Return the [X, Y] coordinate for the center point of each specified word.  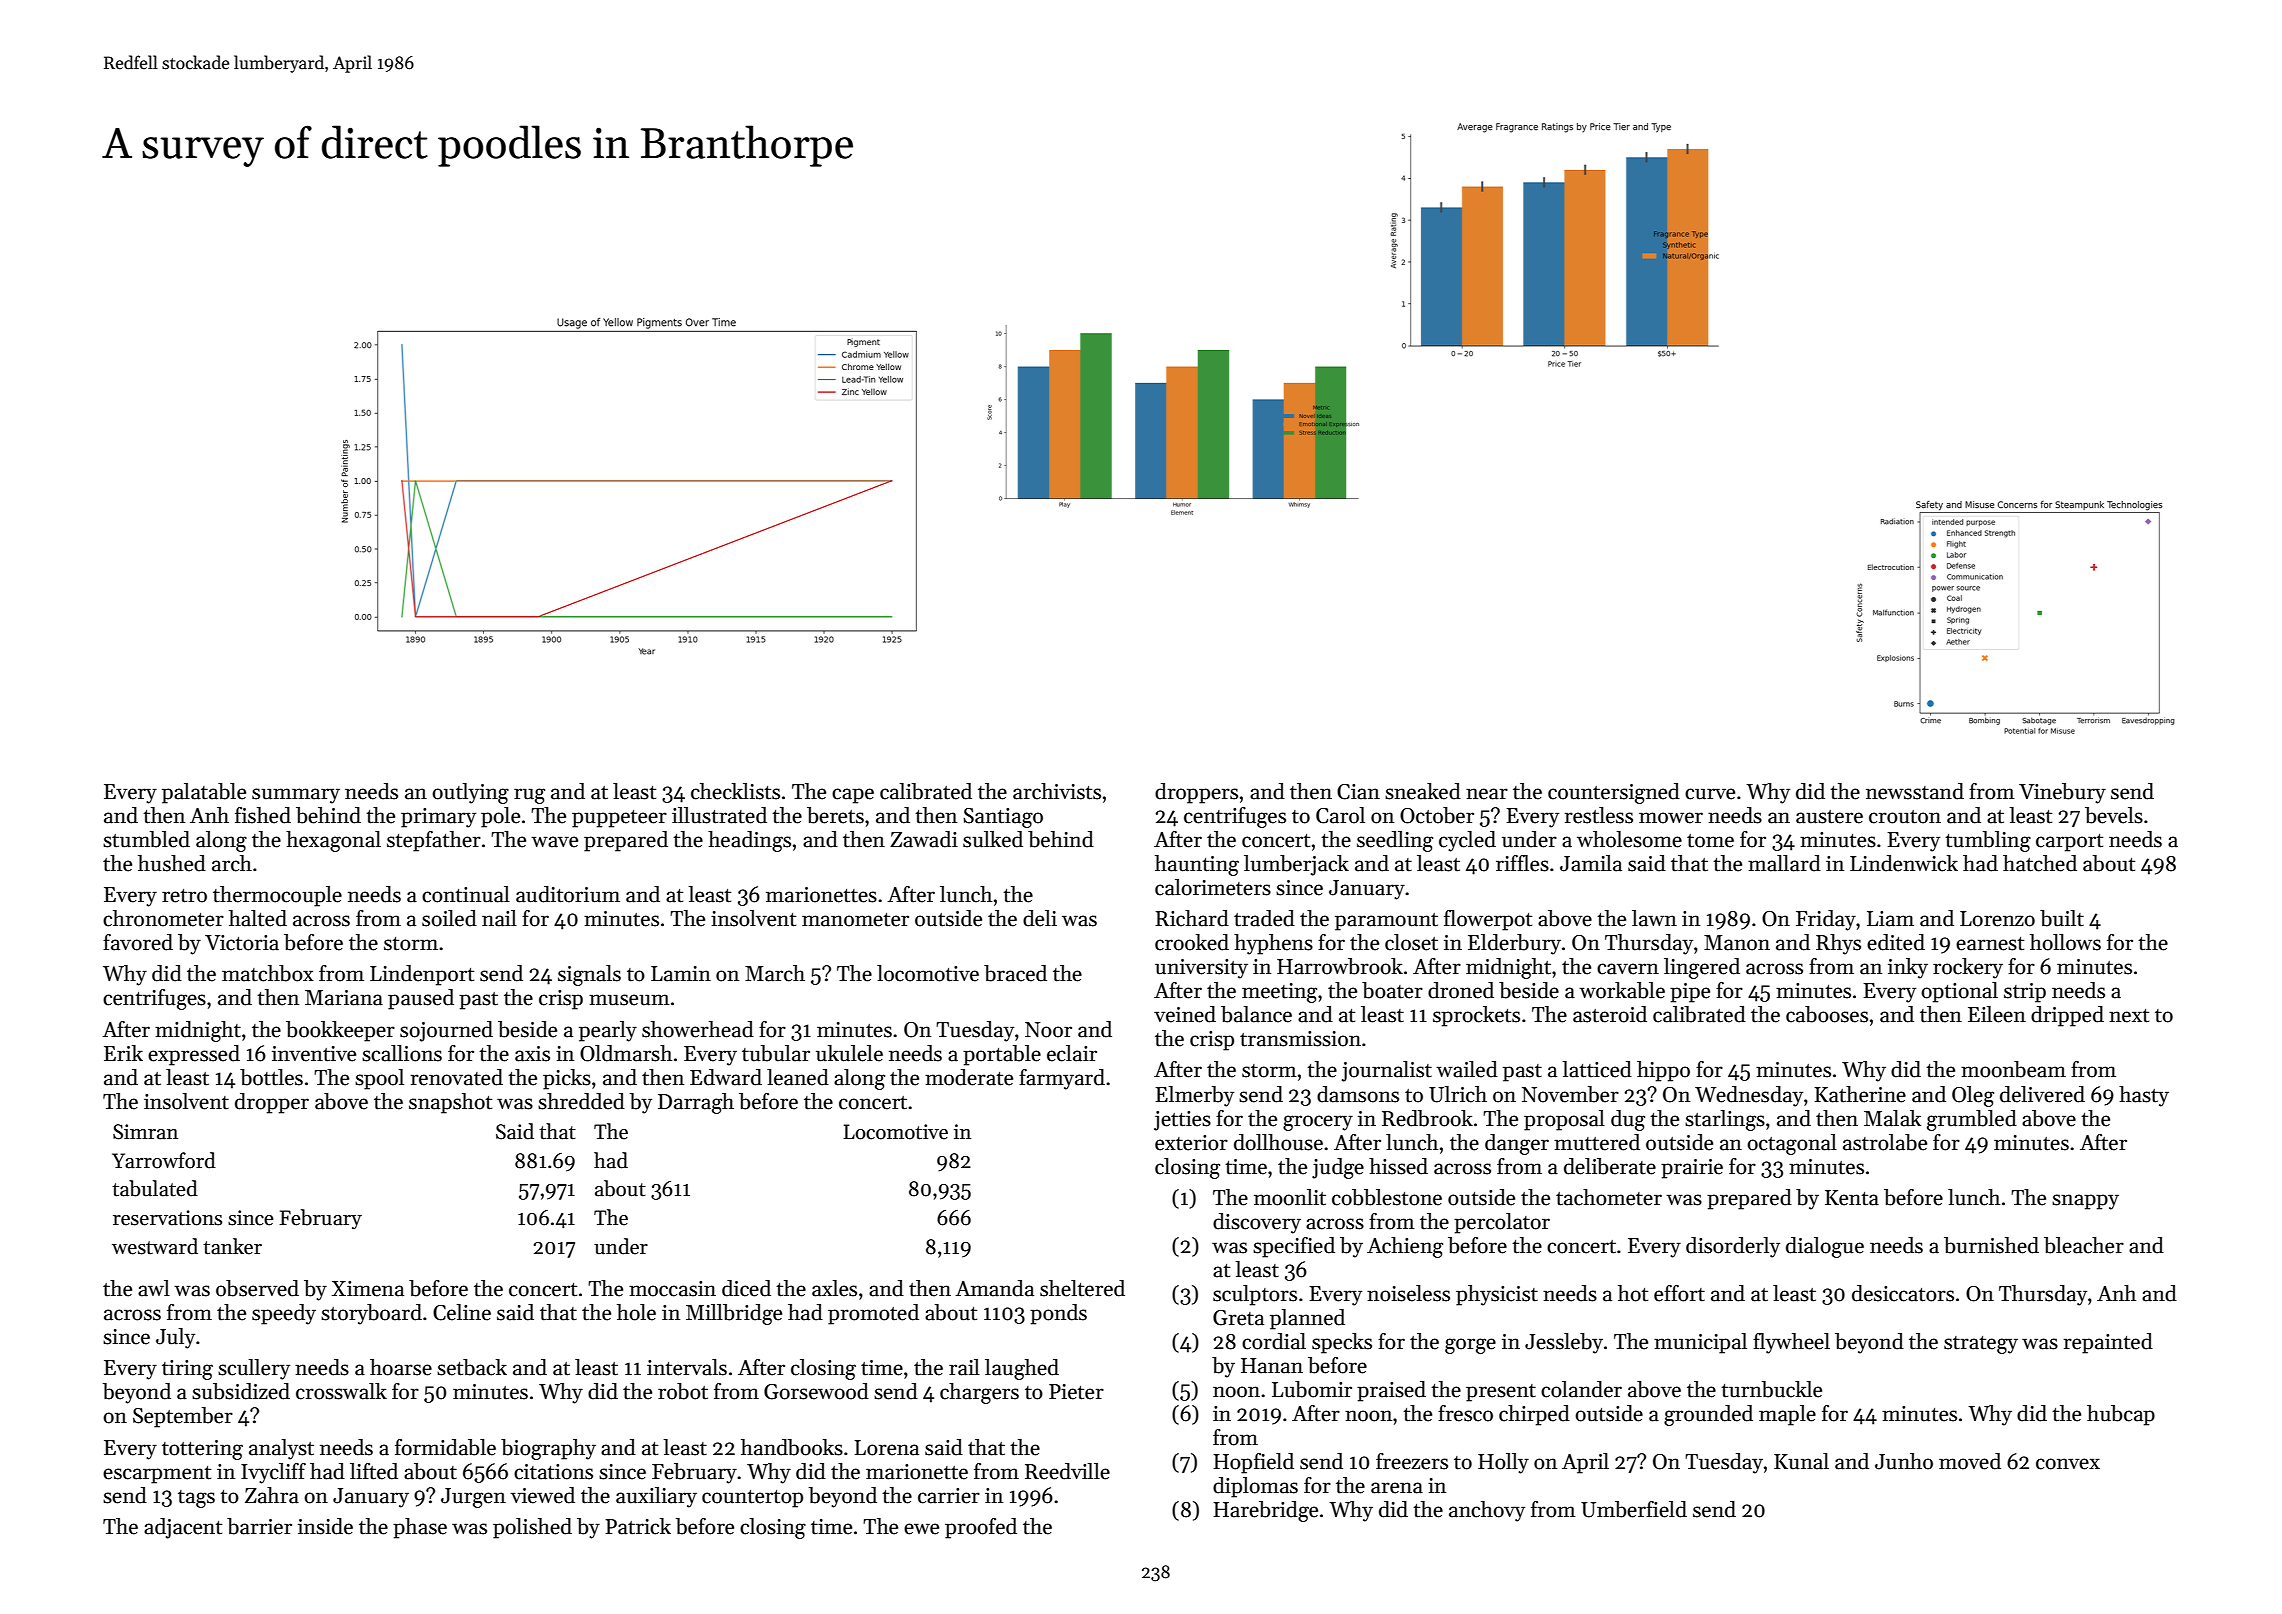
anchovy [1487, 1511]
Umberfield [1634, 1509]
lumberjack [1296, 865]
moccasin [672, 1289]
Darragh [696, 1103]
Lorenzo [1997, 919]
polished [532, 1528]
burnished [1991, 1245]
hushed [172, 863]
